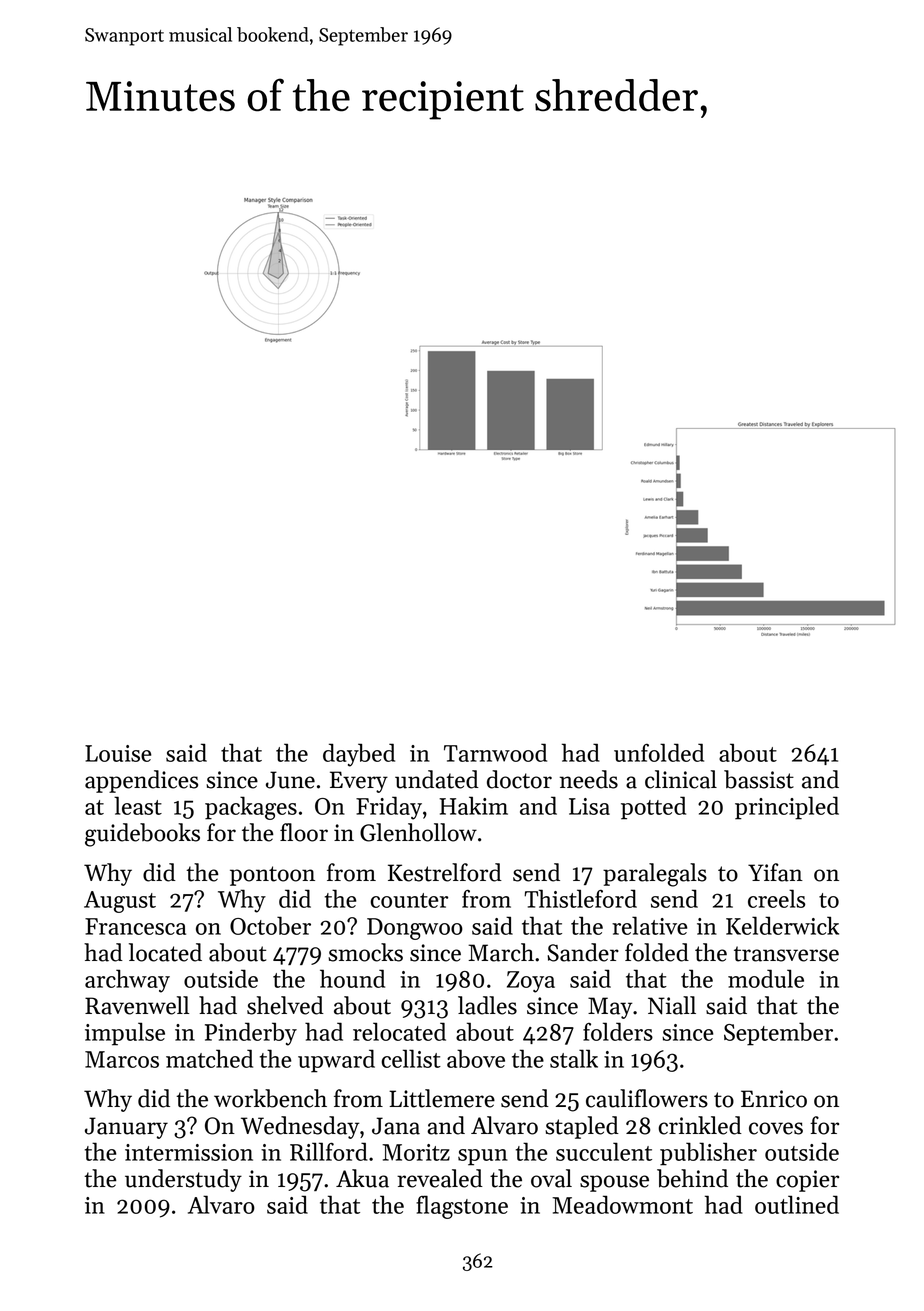 This document has height=1311, width=924. I want to click on Francesca, so click(135, 926).
